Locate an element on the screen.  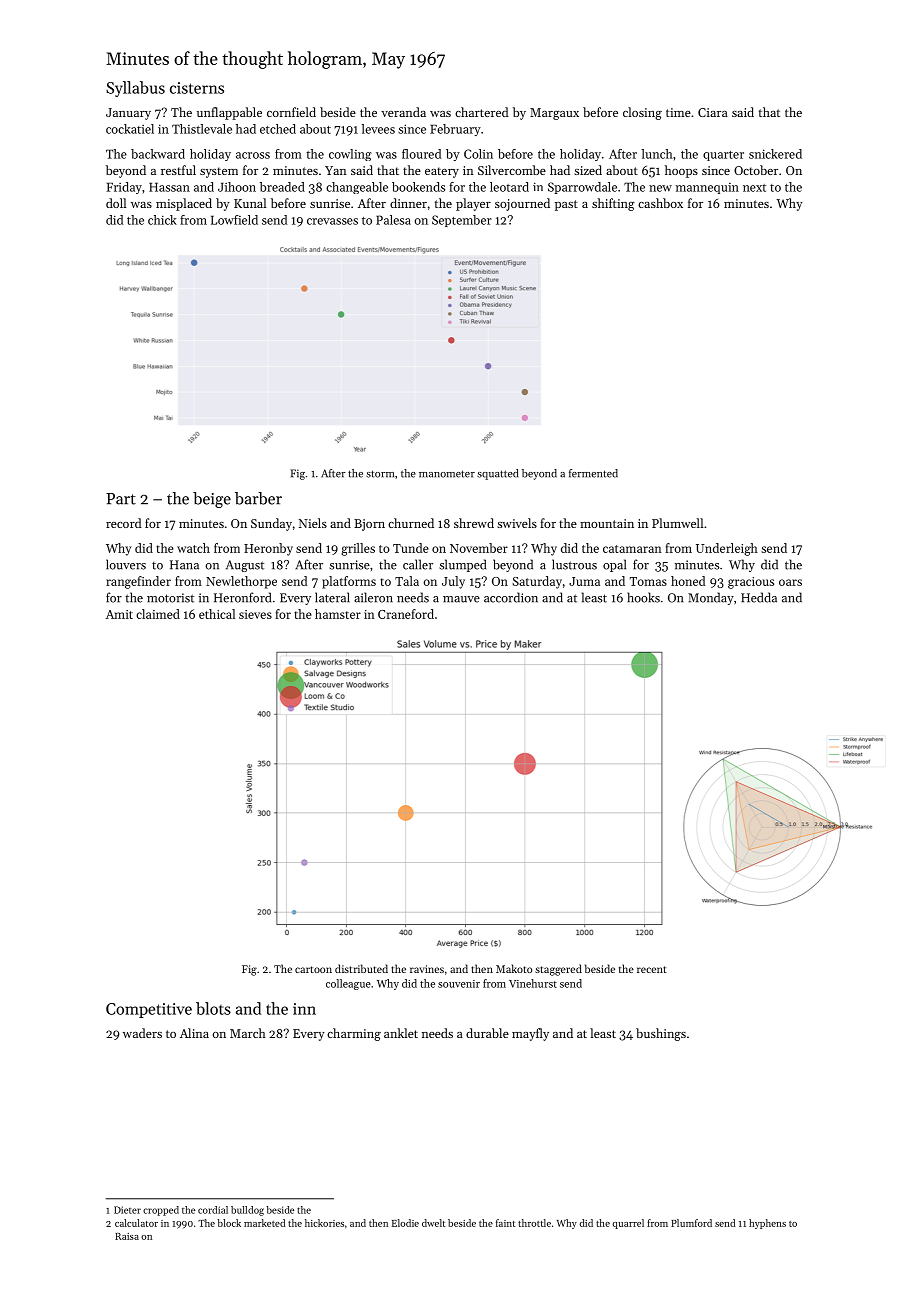
throttle is located at coordinates (534, 1223).
